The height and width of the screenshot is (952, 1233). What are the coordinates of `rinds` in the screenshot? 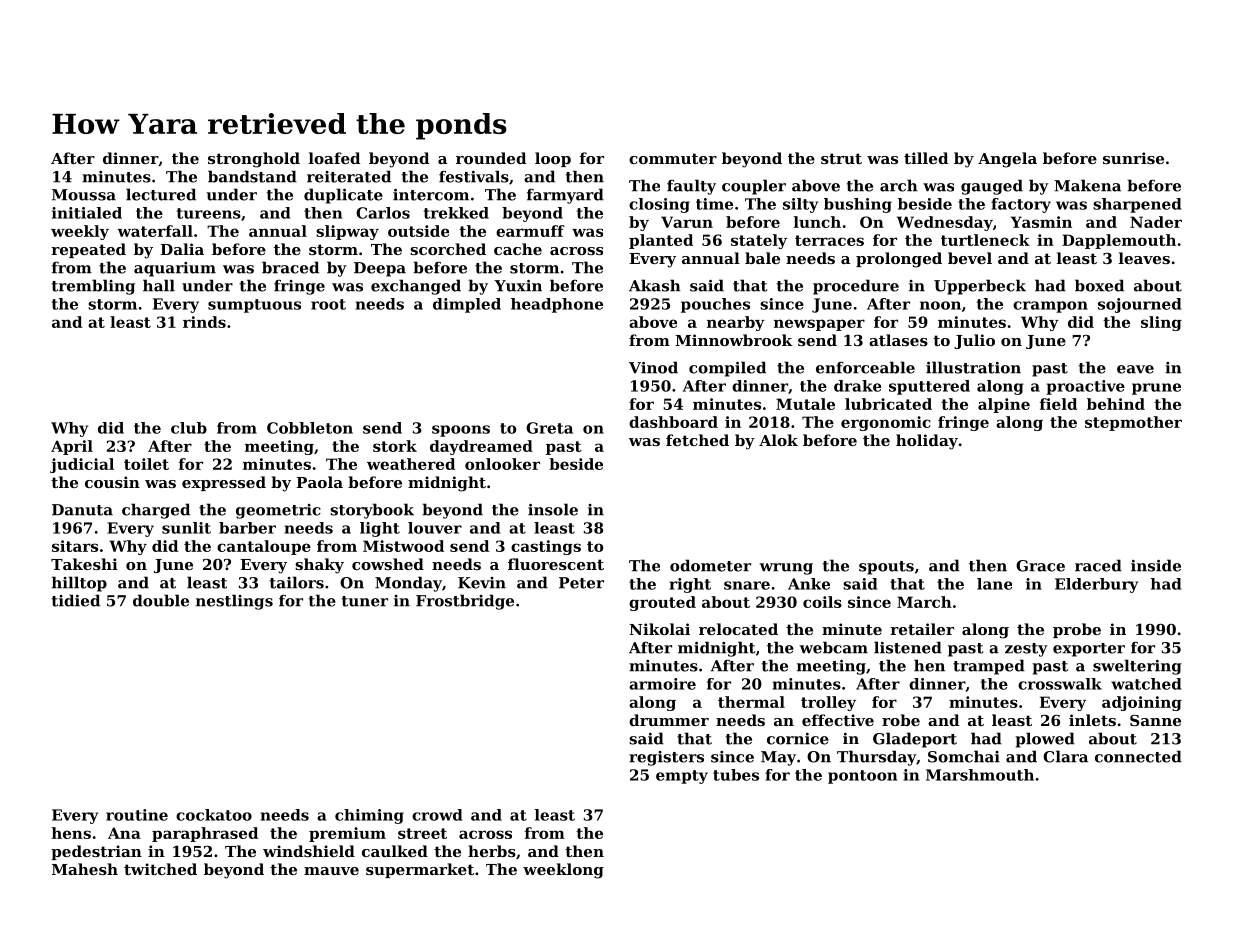 It's located at (204, 322).
